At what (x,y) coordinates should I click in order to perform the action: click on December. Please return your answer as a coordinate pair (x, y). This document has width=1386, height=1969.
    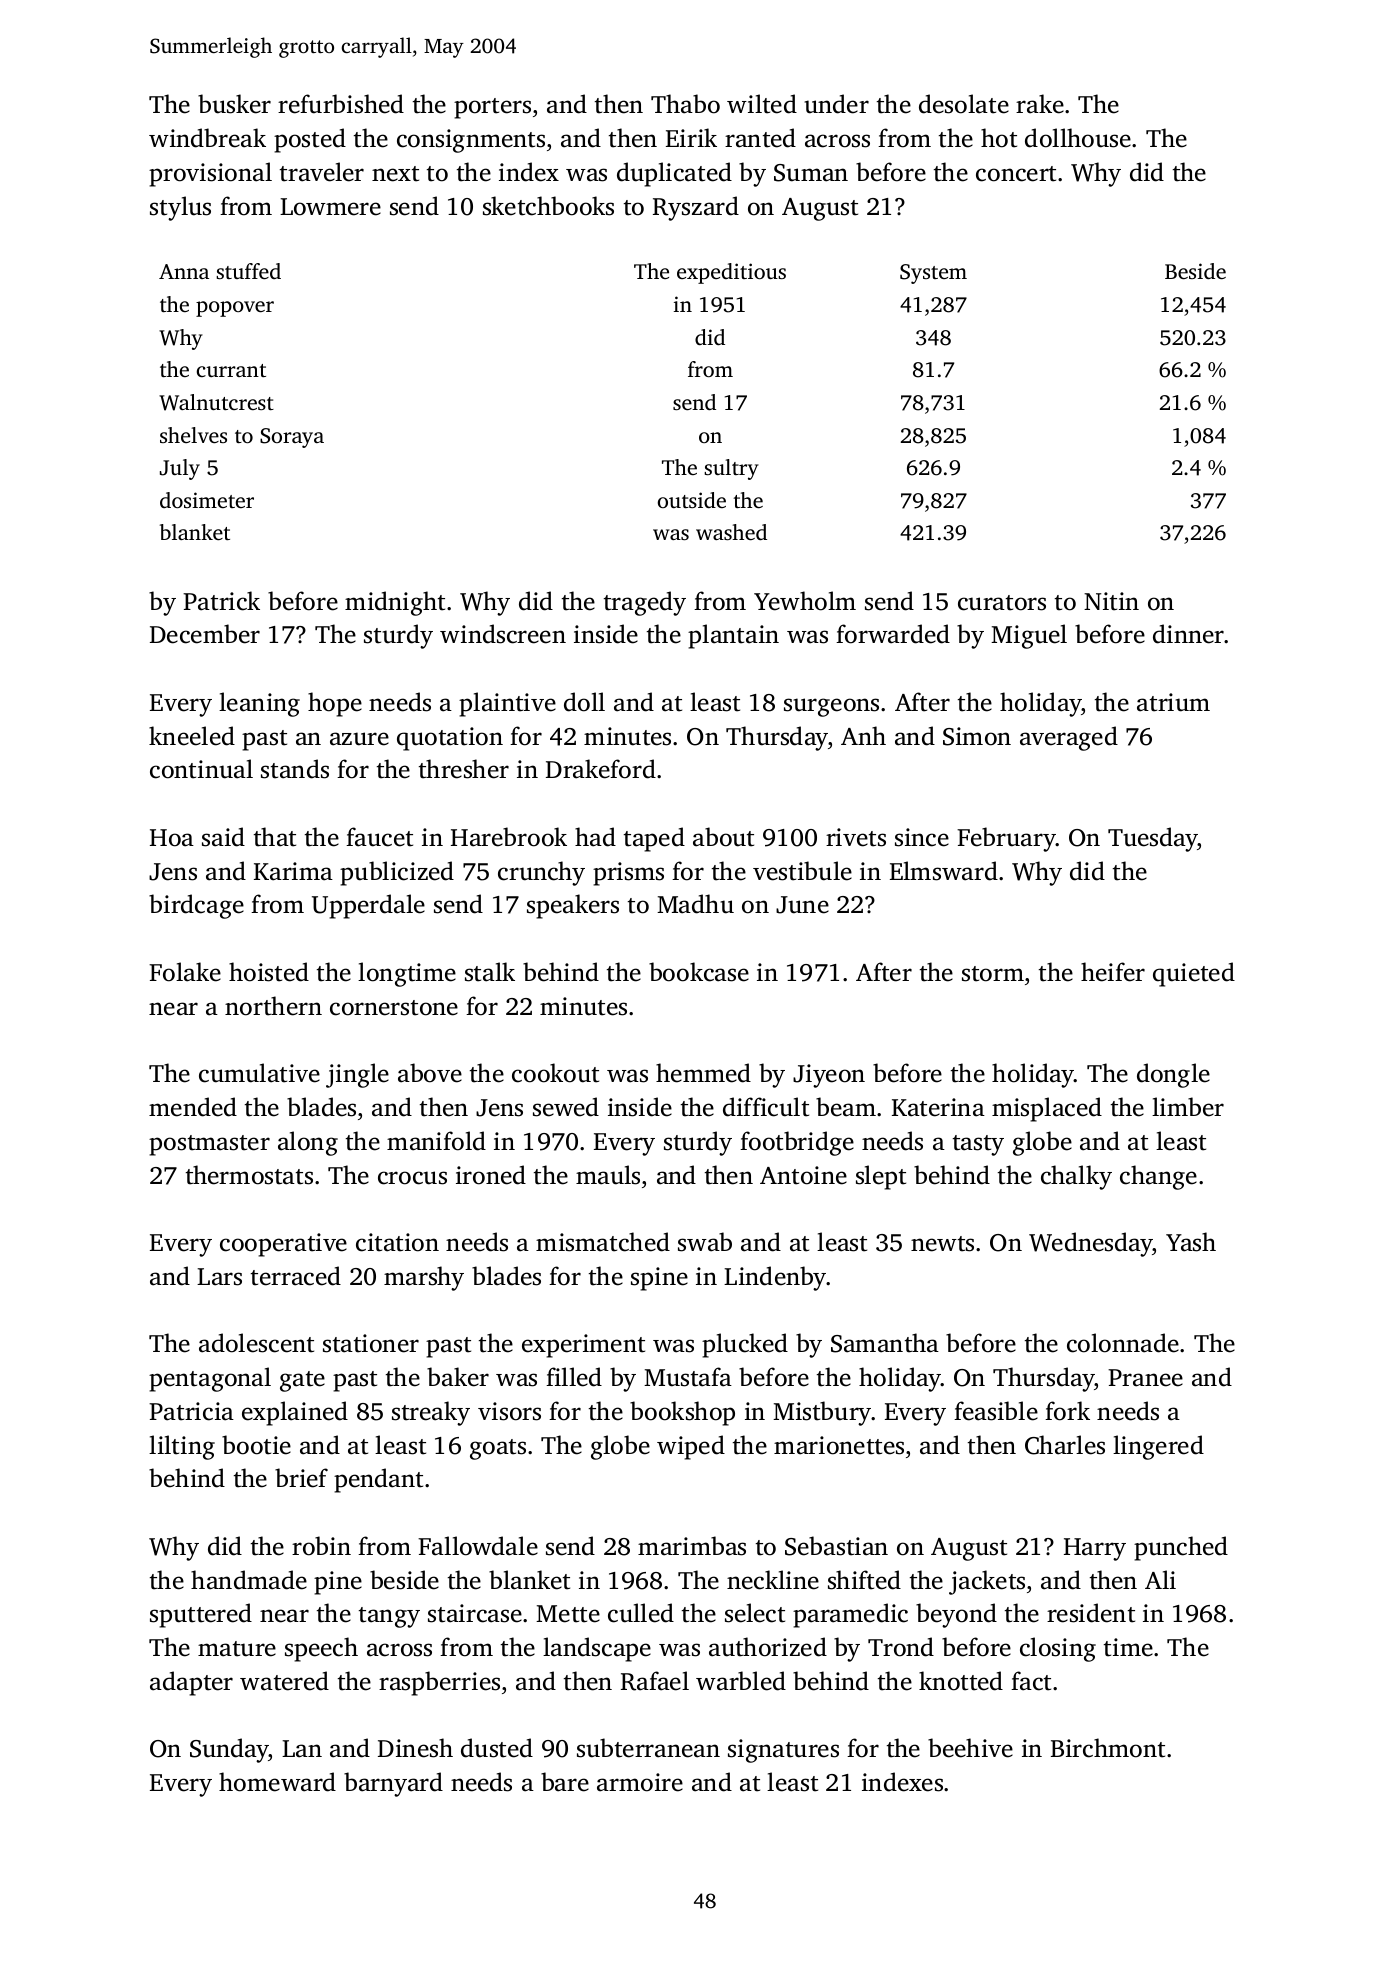
    Looking at the image, I should click on (205, 634).
